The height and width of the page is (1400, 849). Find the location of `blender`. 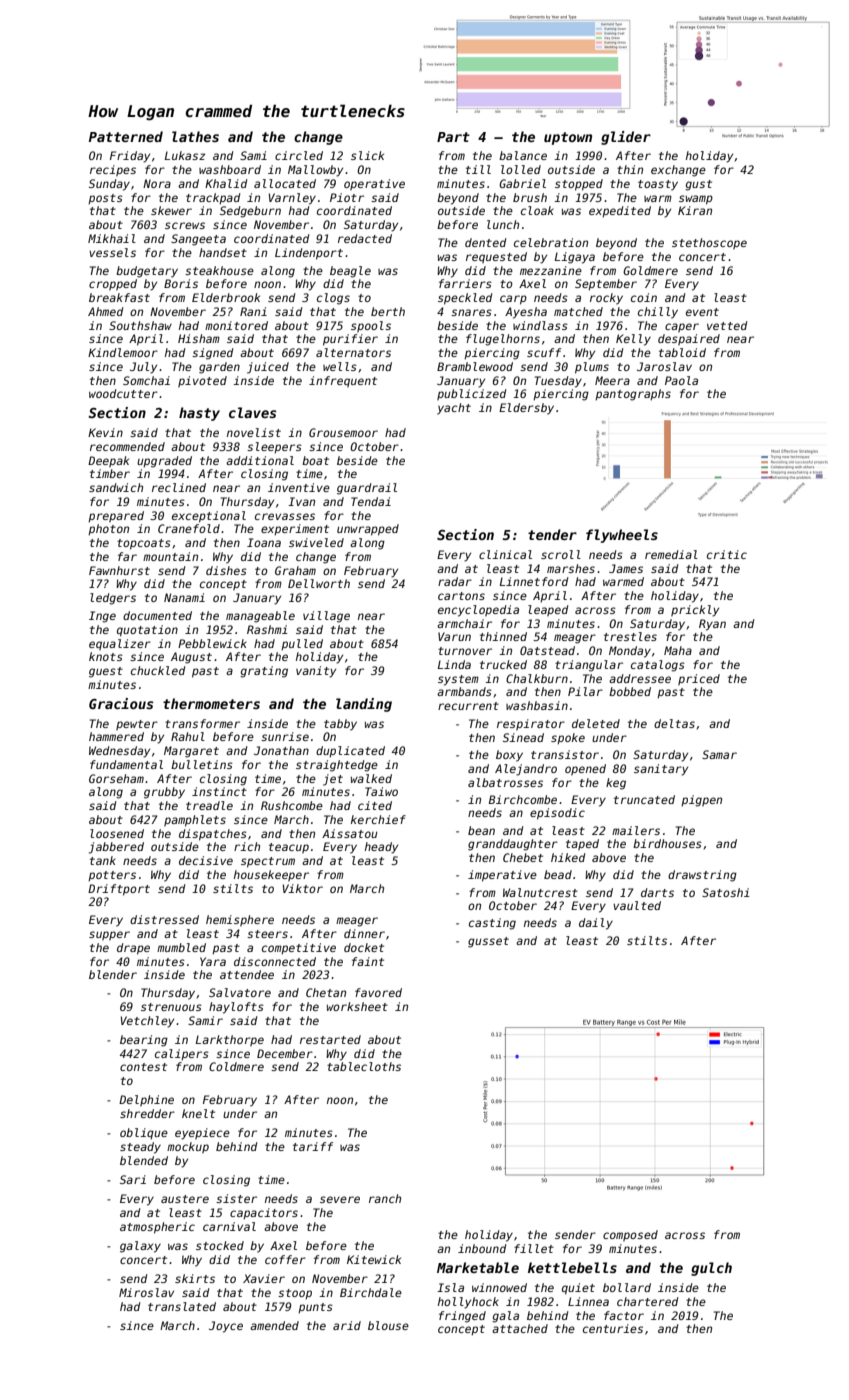

blender is located at coordinates (113, 974).
